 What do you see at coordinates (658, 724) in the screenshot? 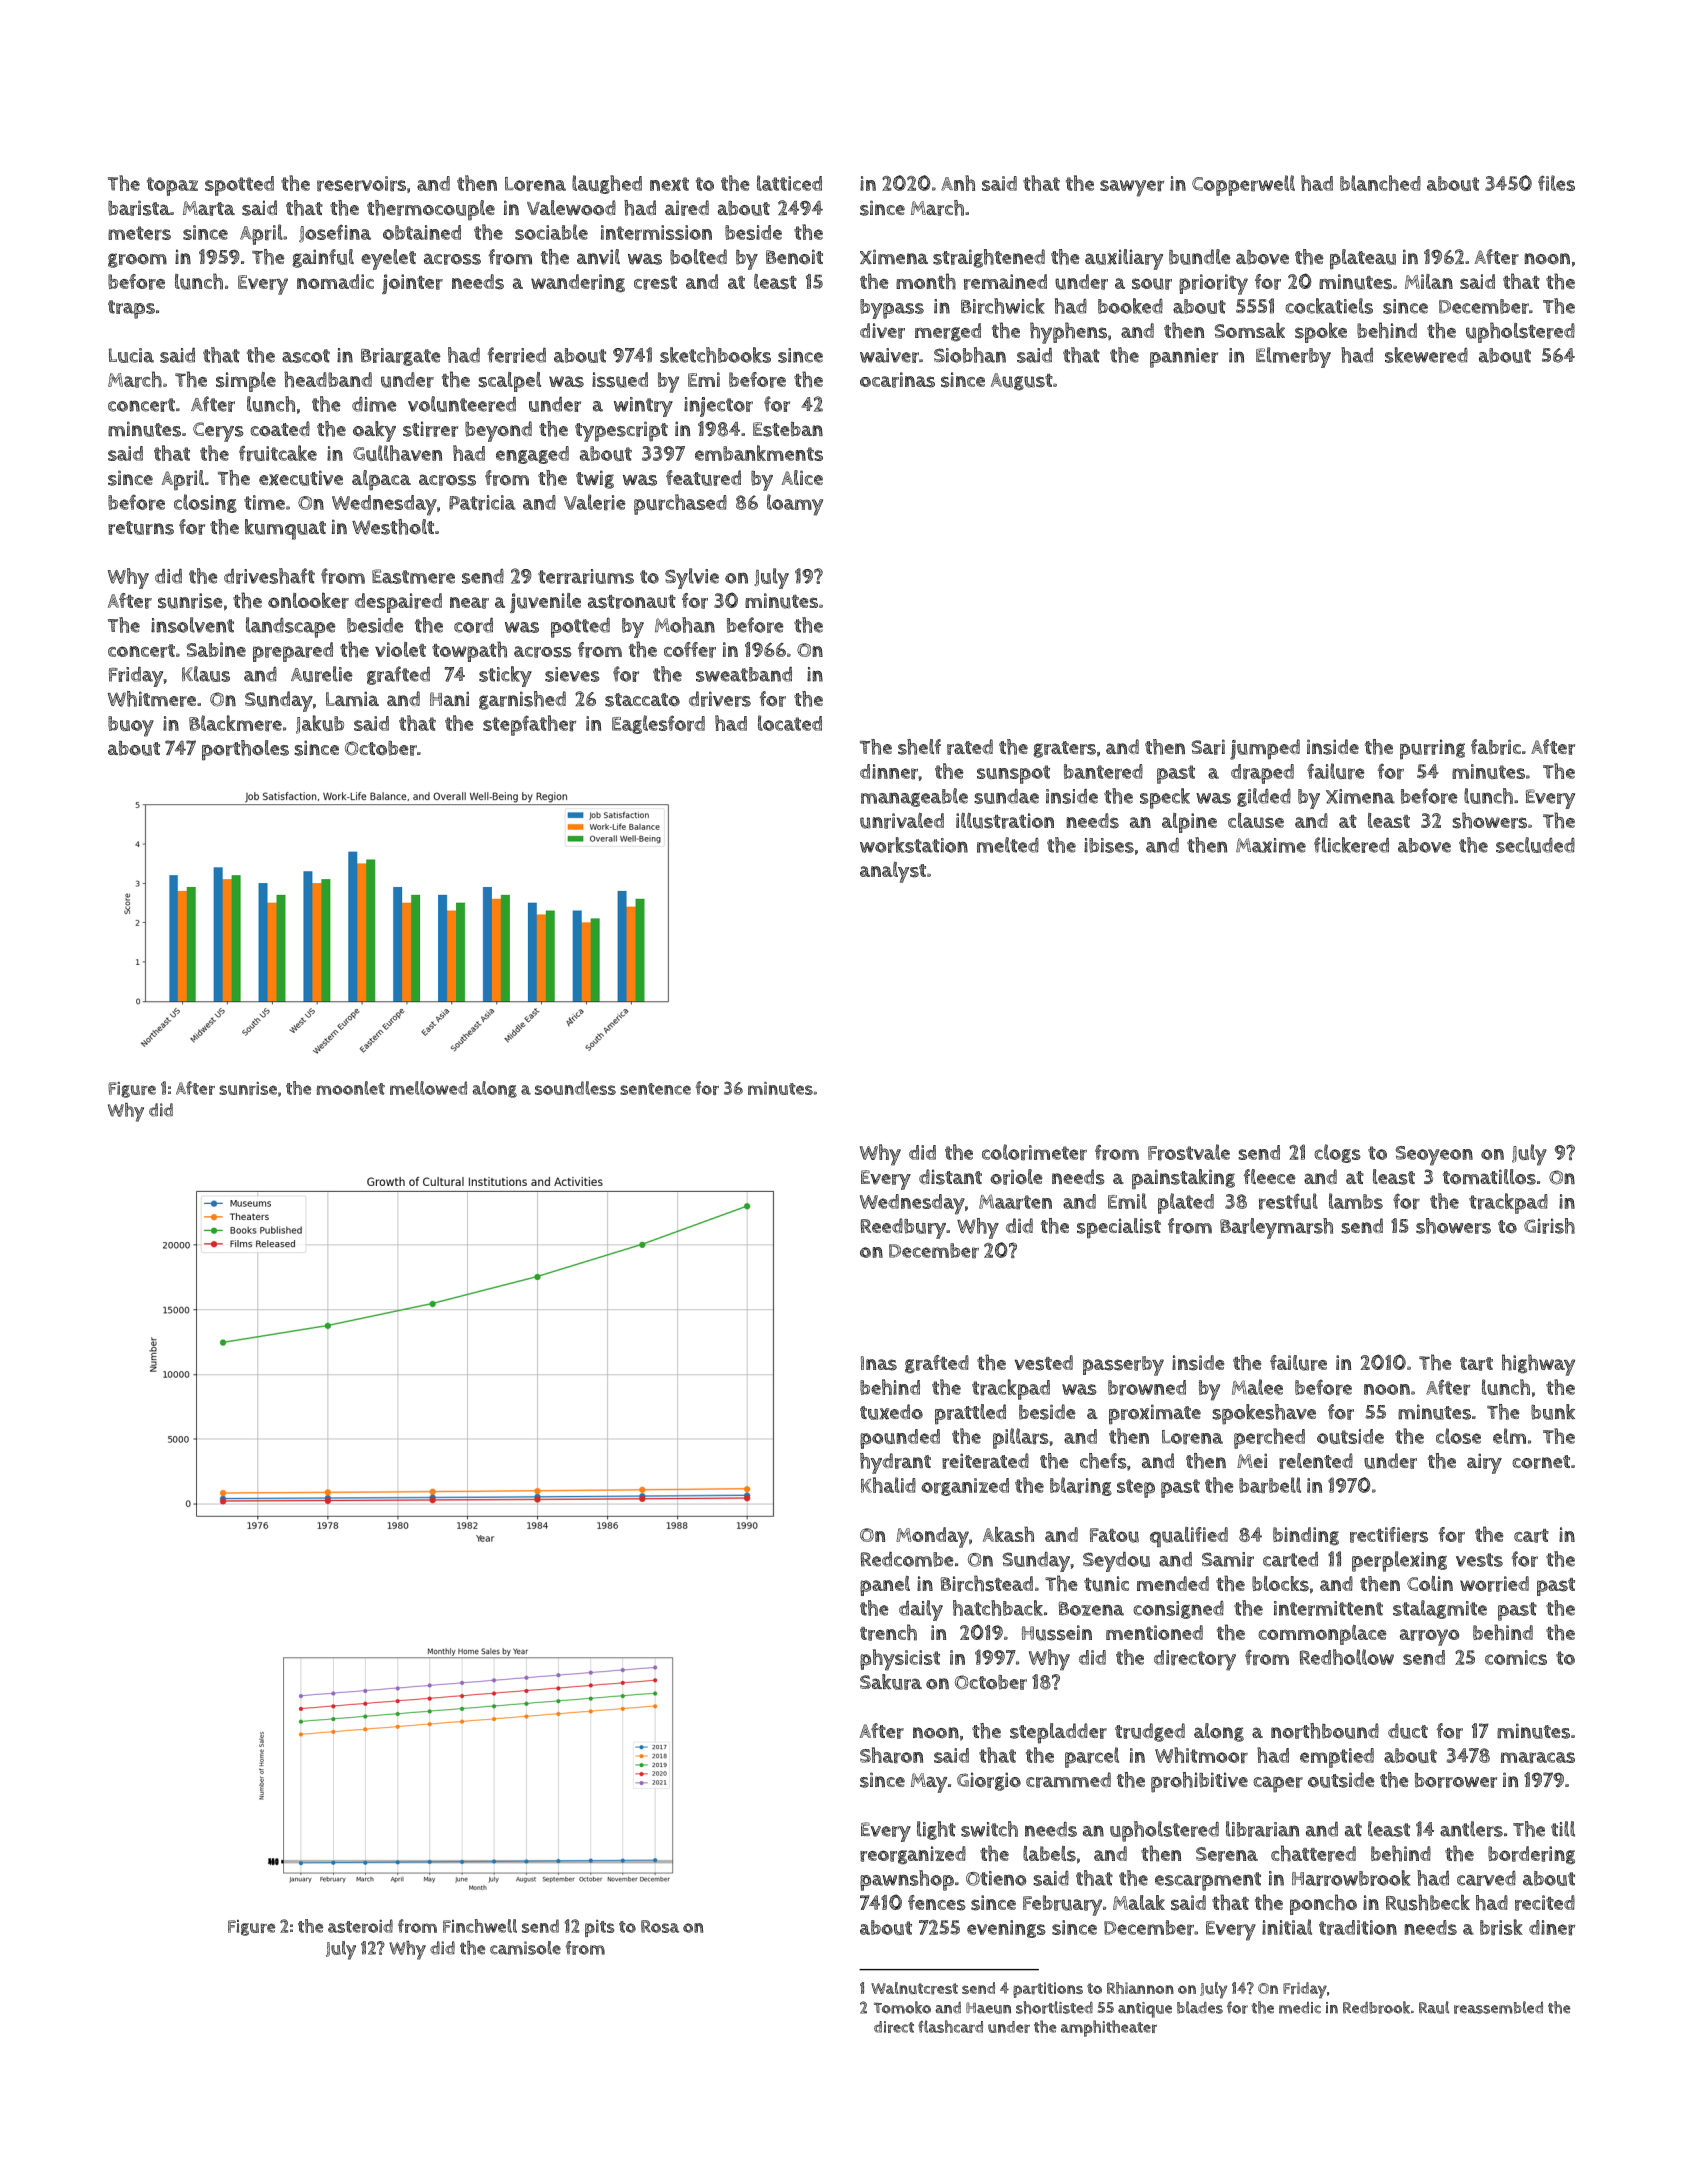
I see `Eaglesford` at bounding box center [658, 724].
